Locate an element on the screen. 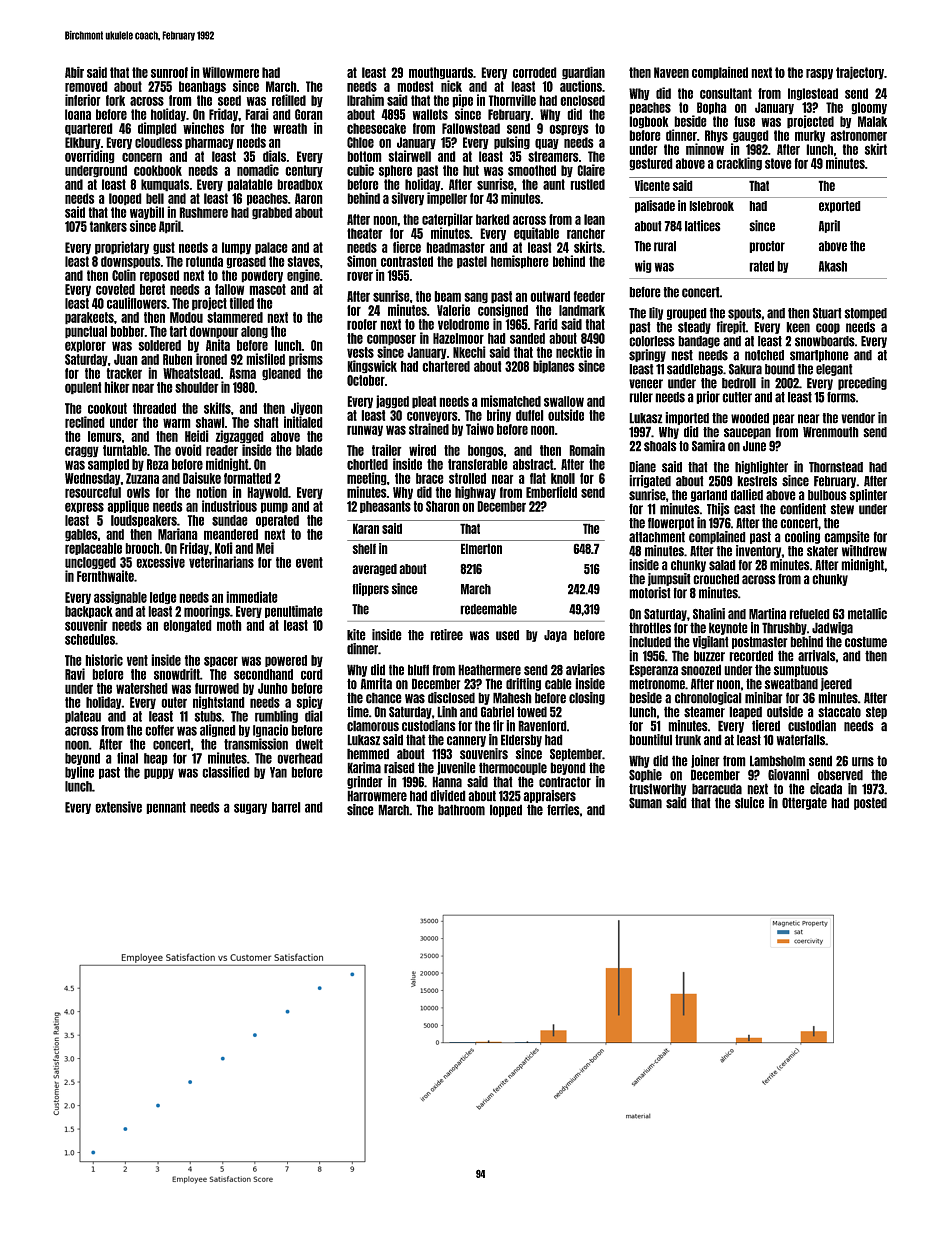  skiffs is located at coordinates (217, 408).
